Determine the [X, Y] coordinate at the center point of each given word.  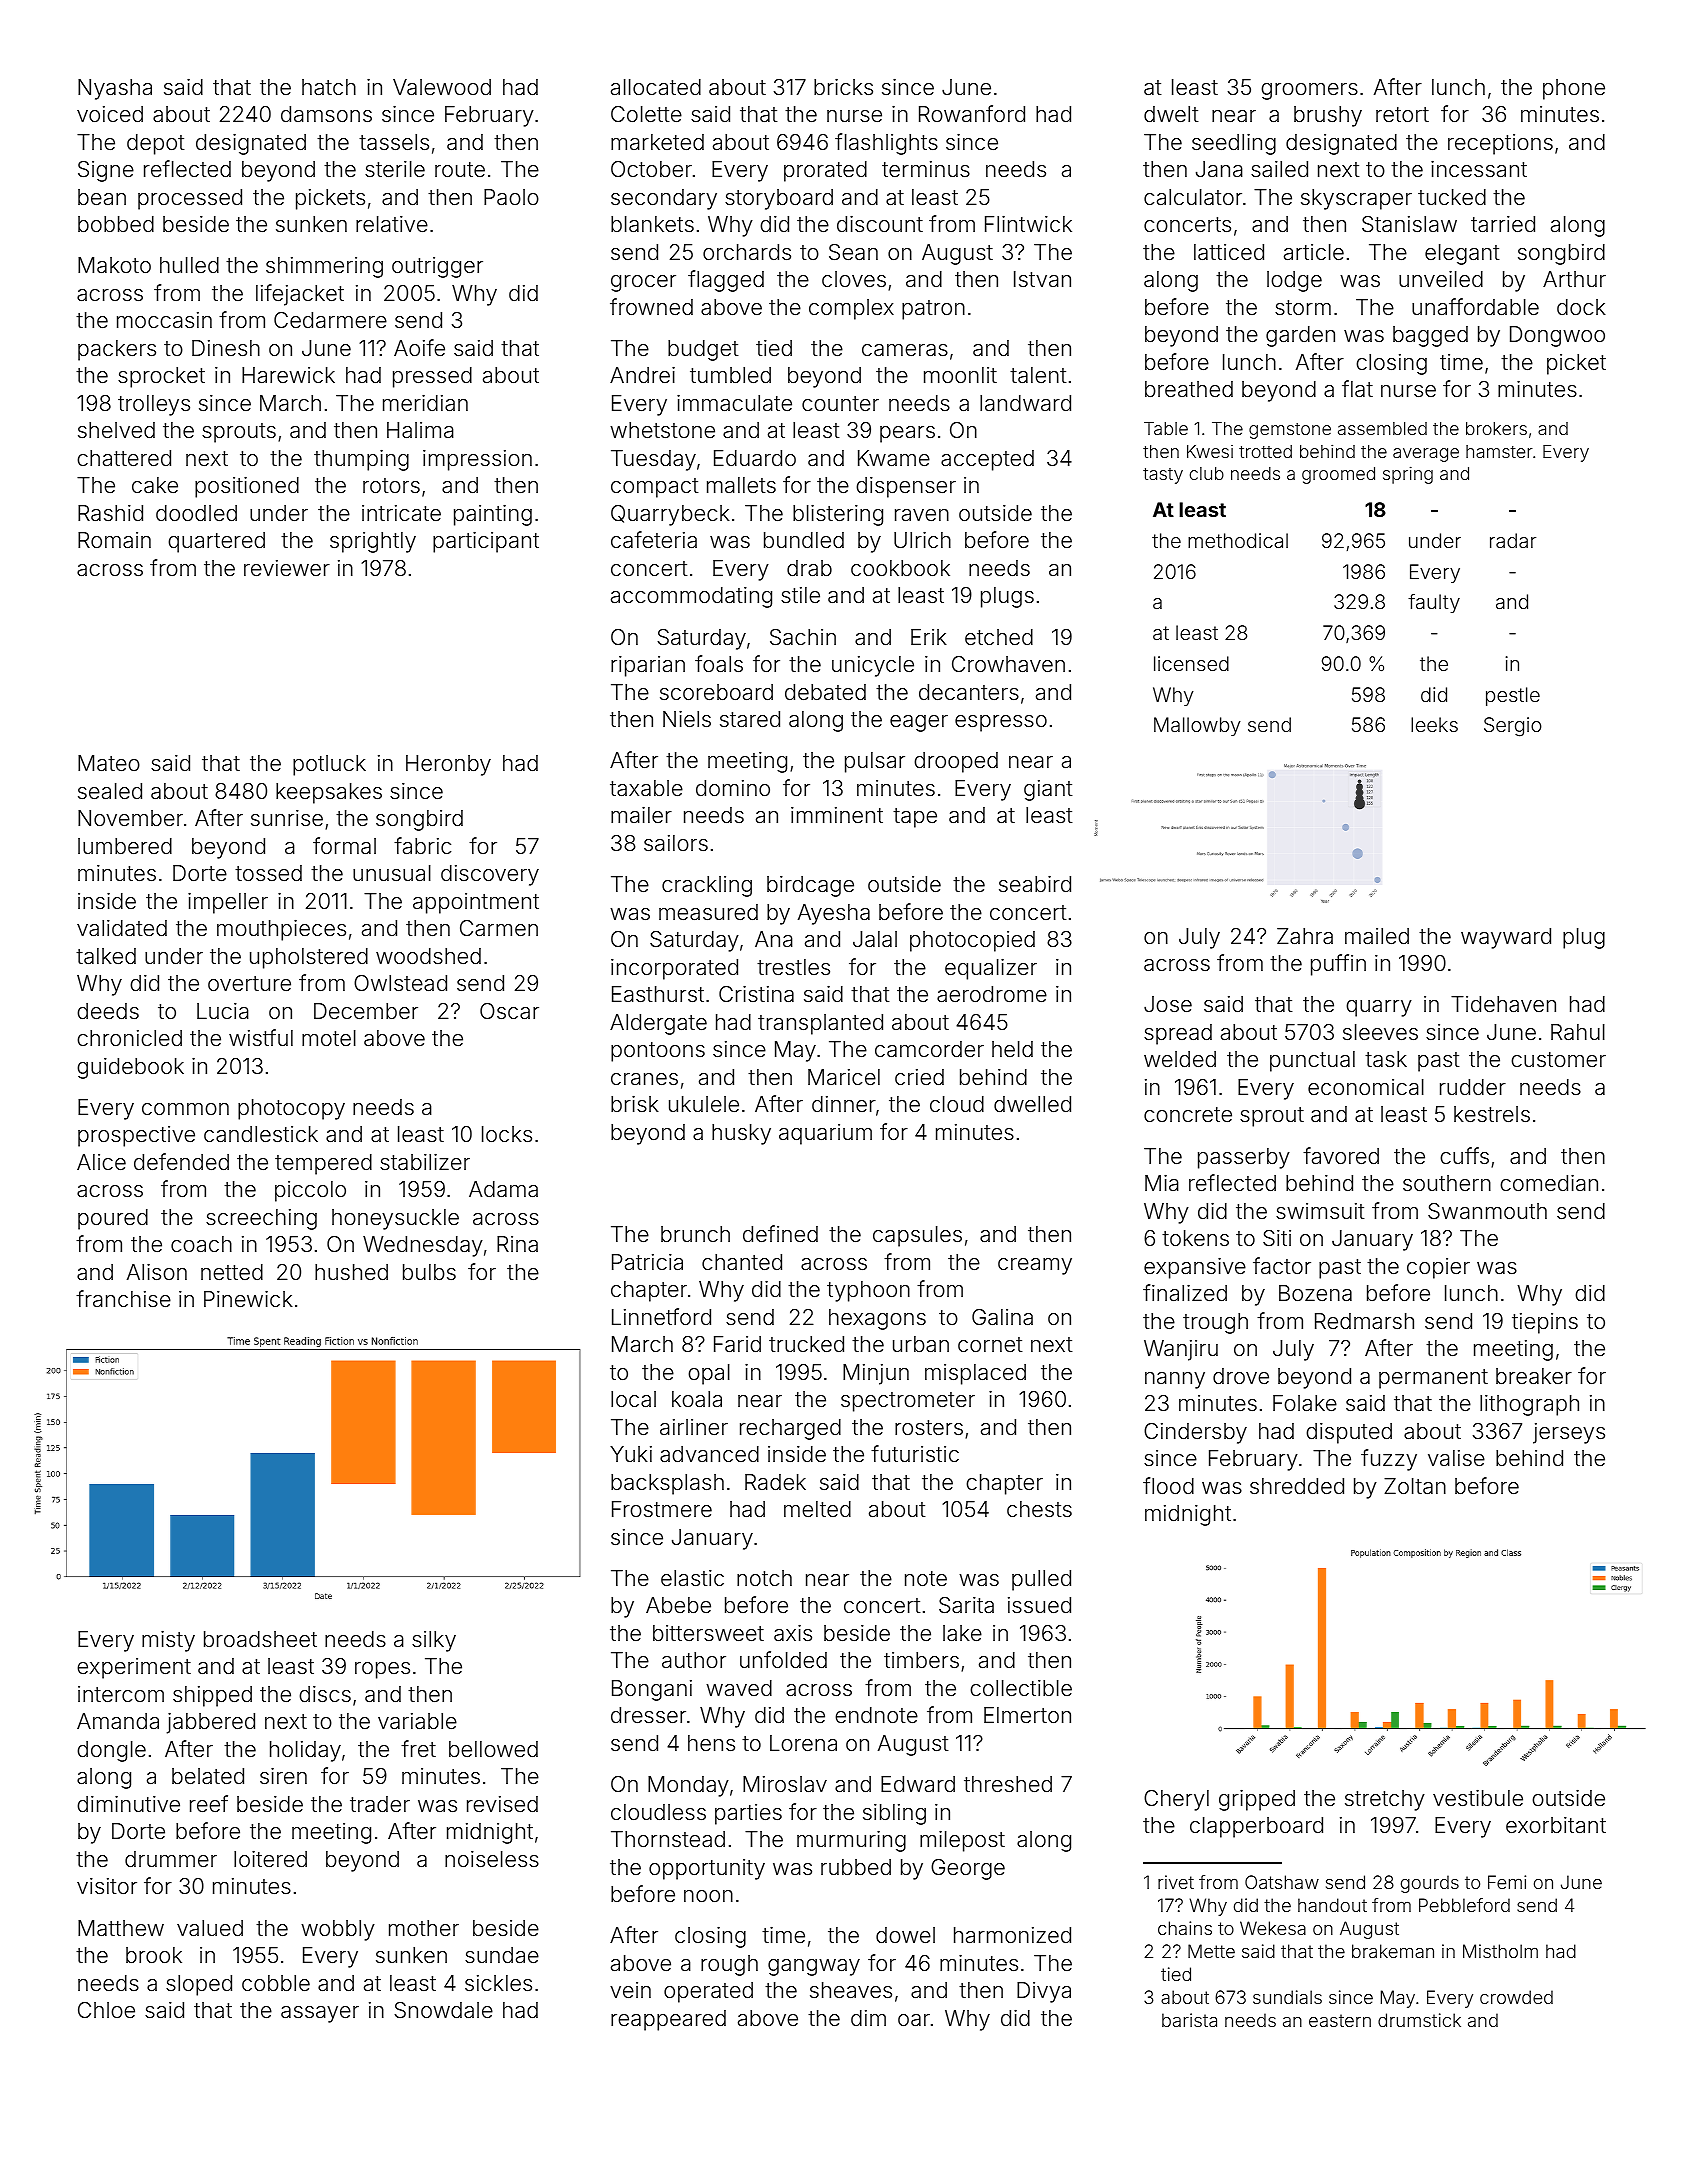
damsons [326, 114]
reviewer [287, 568]
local [633, 1399]
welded [1180, 1059]
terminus [926, 169]
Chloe [106, 2010]
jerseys [1569, 1433]
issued [1039, 1605]
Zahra [1305, 936]
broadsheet [260, 1639]
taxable [646, 788]
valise [1456, 1458]
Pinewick [248, 1299]
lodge [1294, 281]
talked [106, 956]
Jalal [875, 939]
